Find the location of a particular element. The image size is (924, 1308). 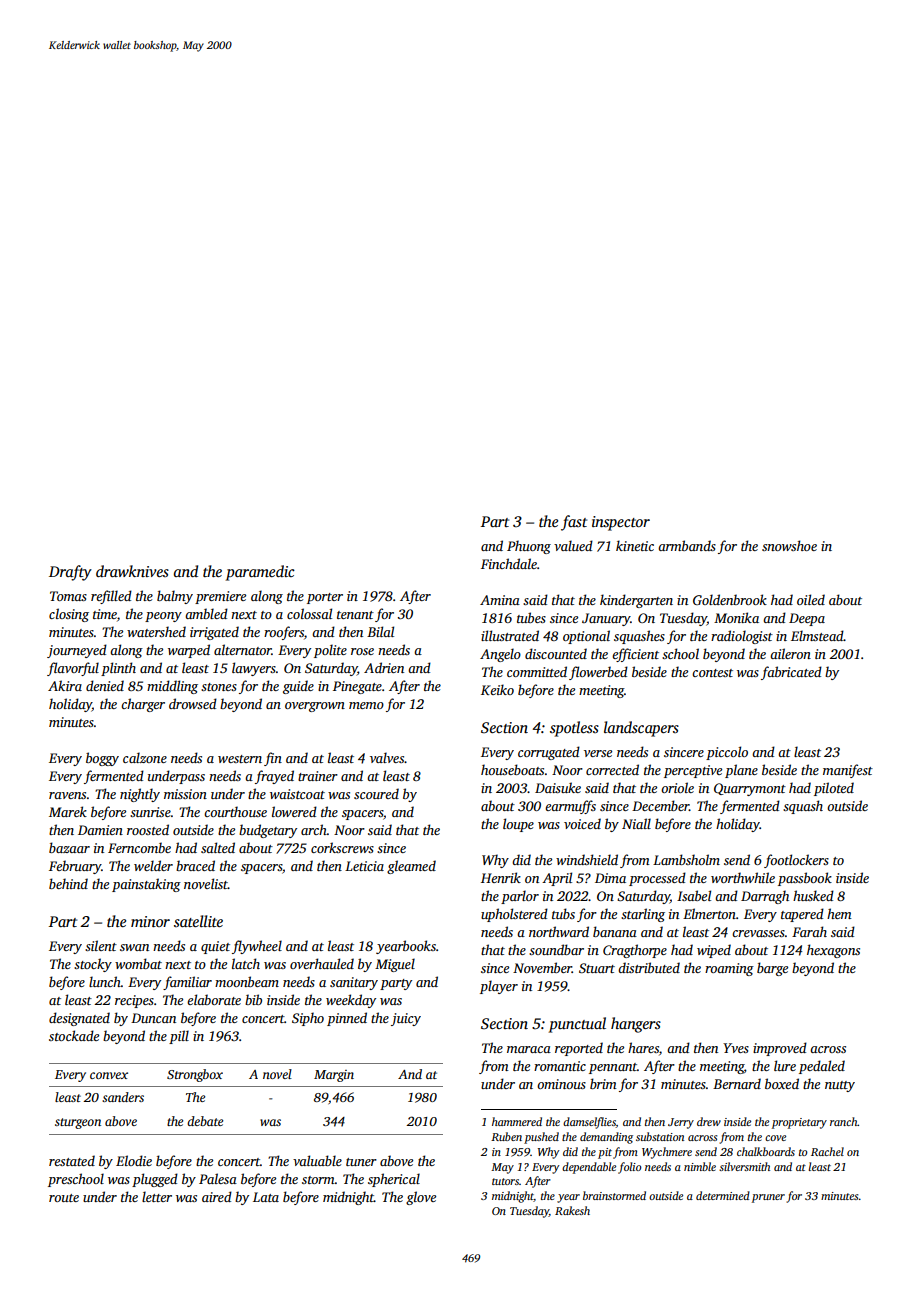

player is located at coordinates (499, 987).
